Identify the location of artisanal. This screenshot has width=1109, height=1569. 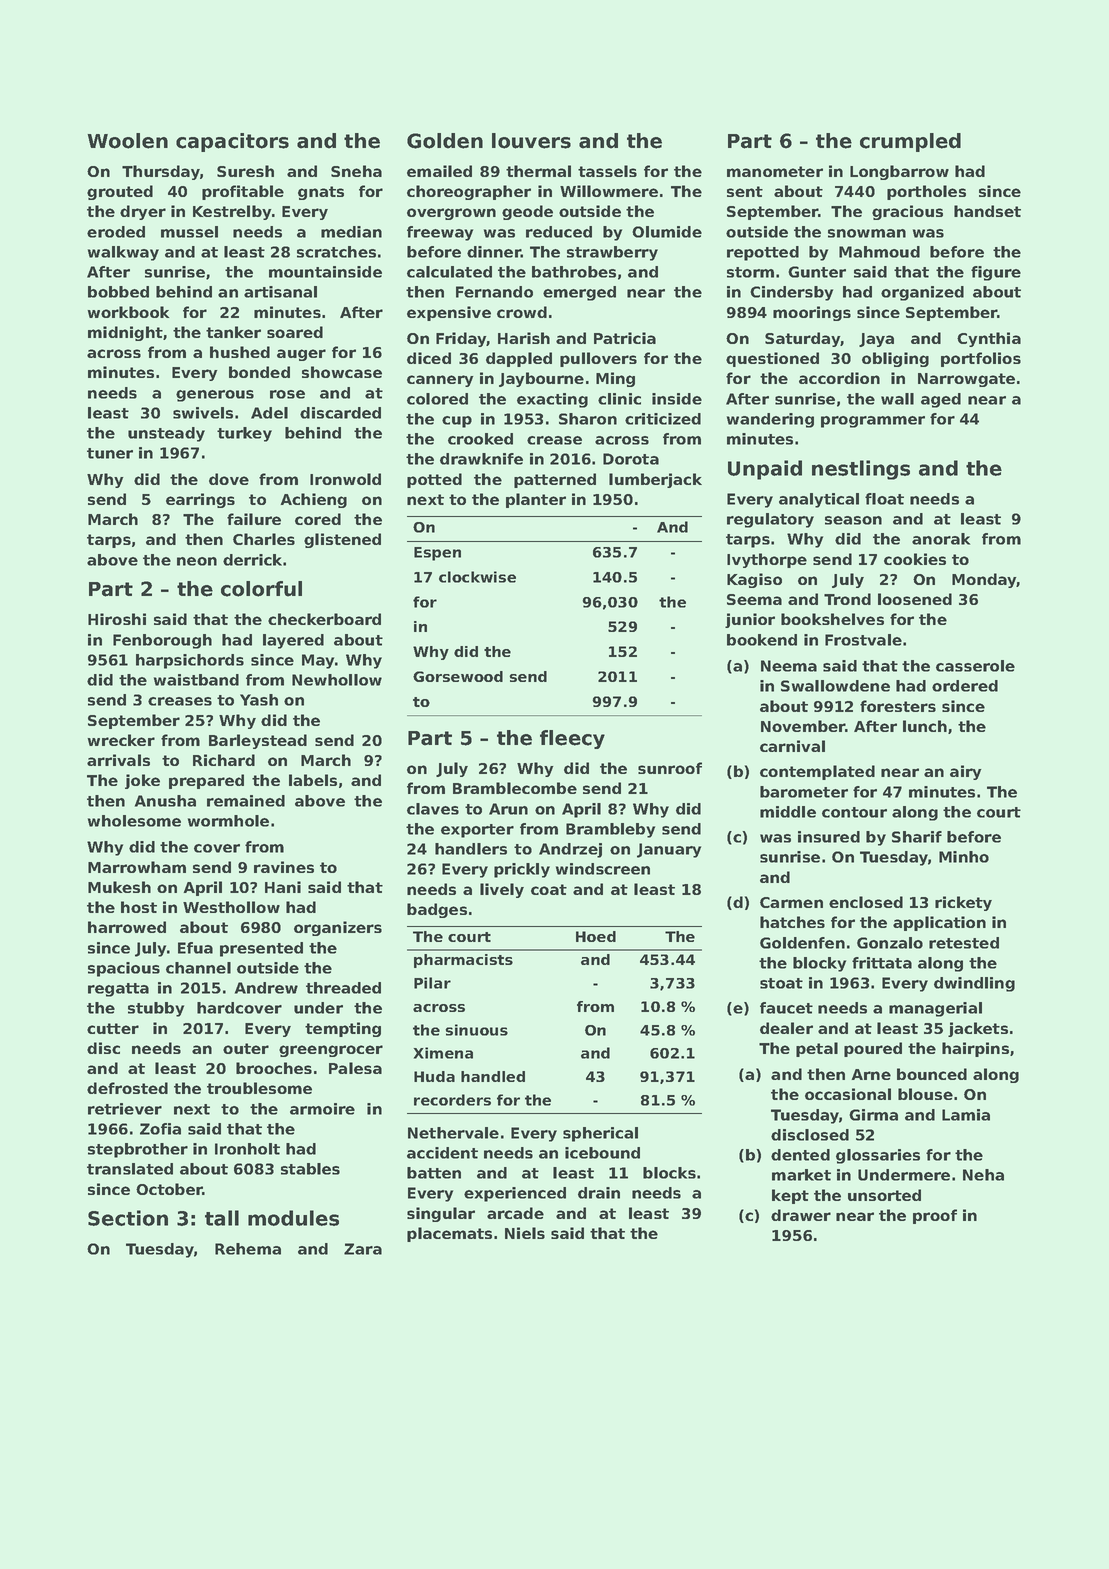
(280, 292).
